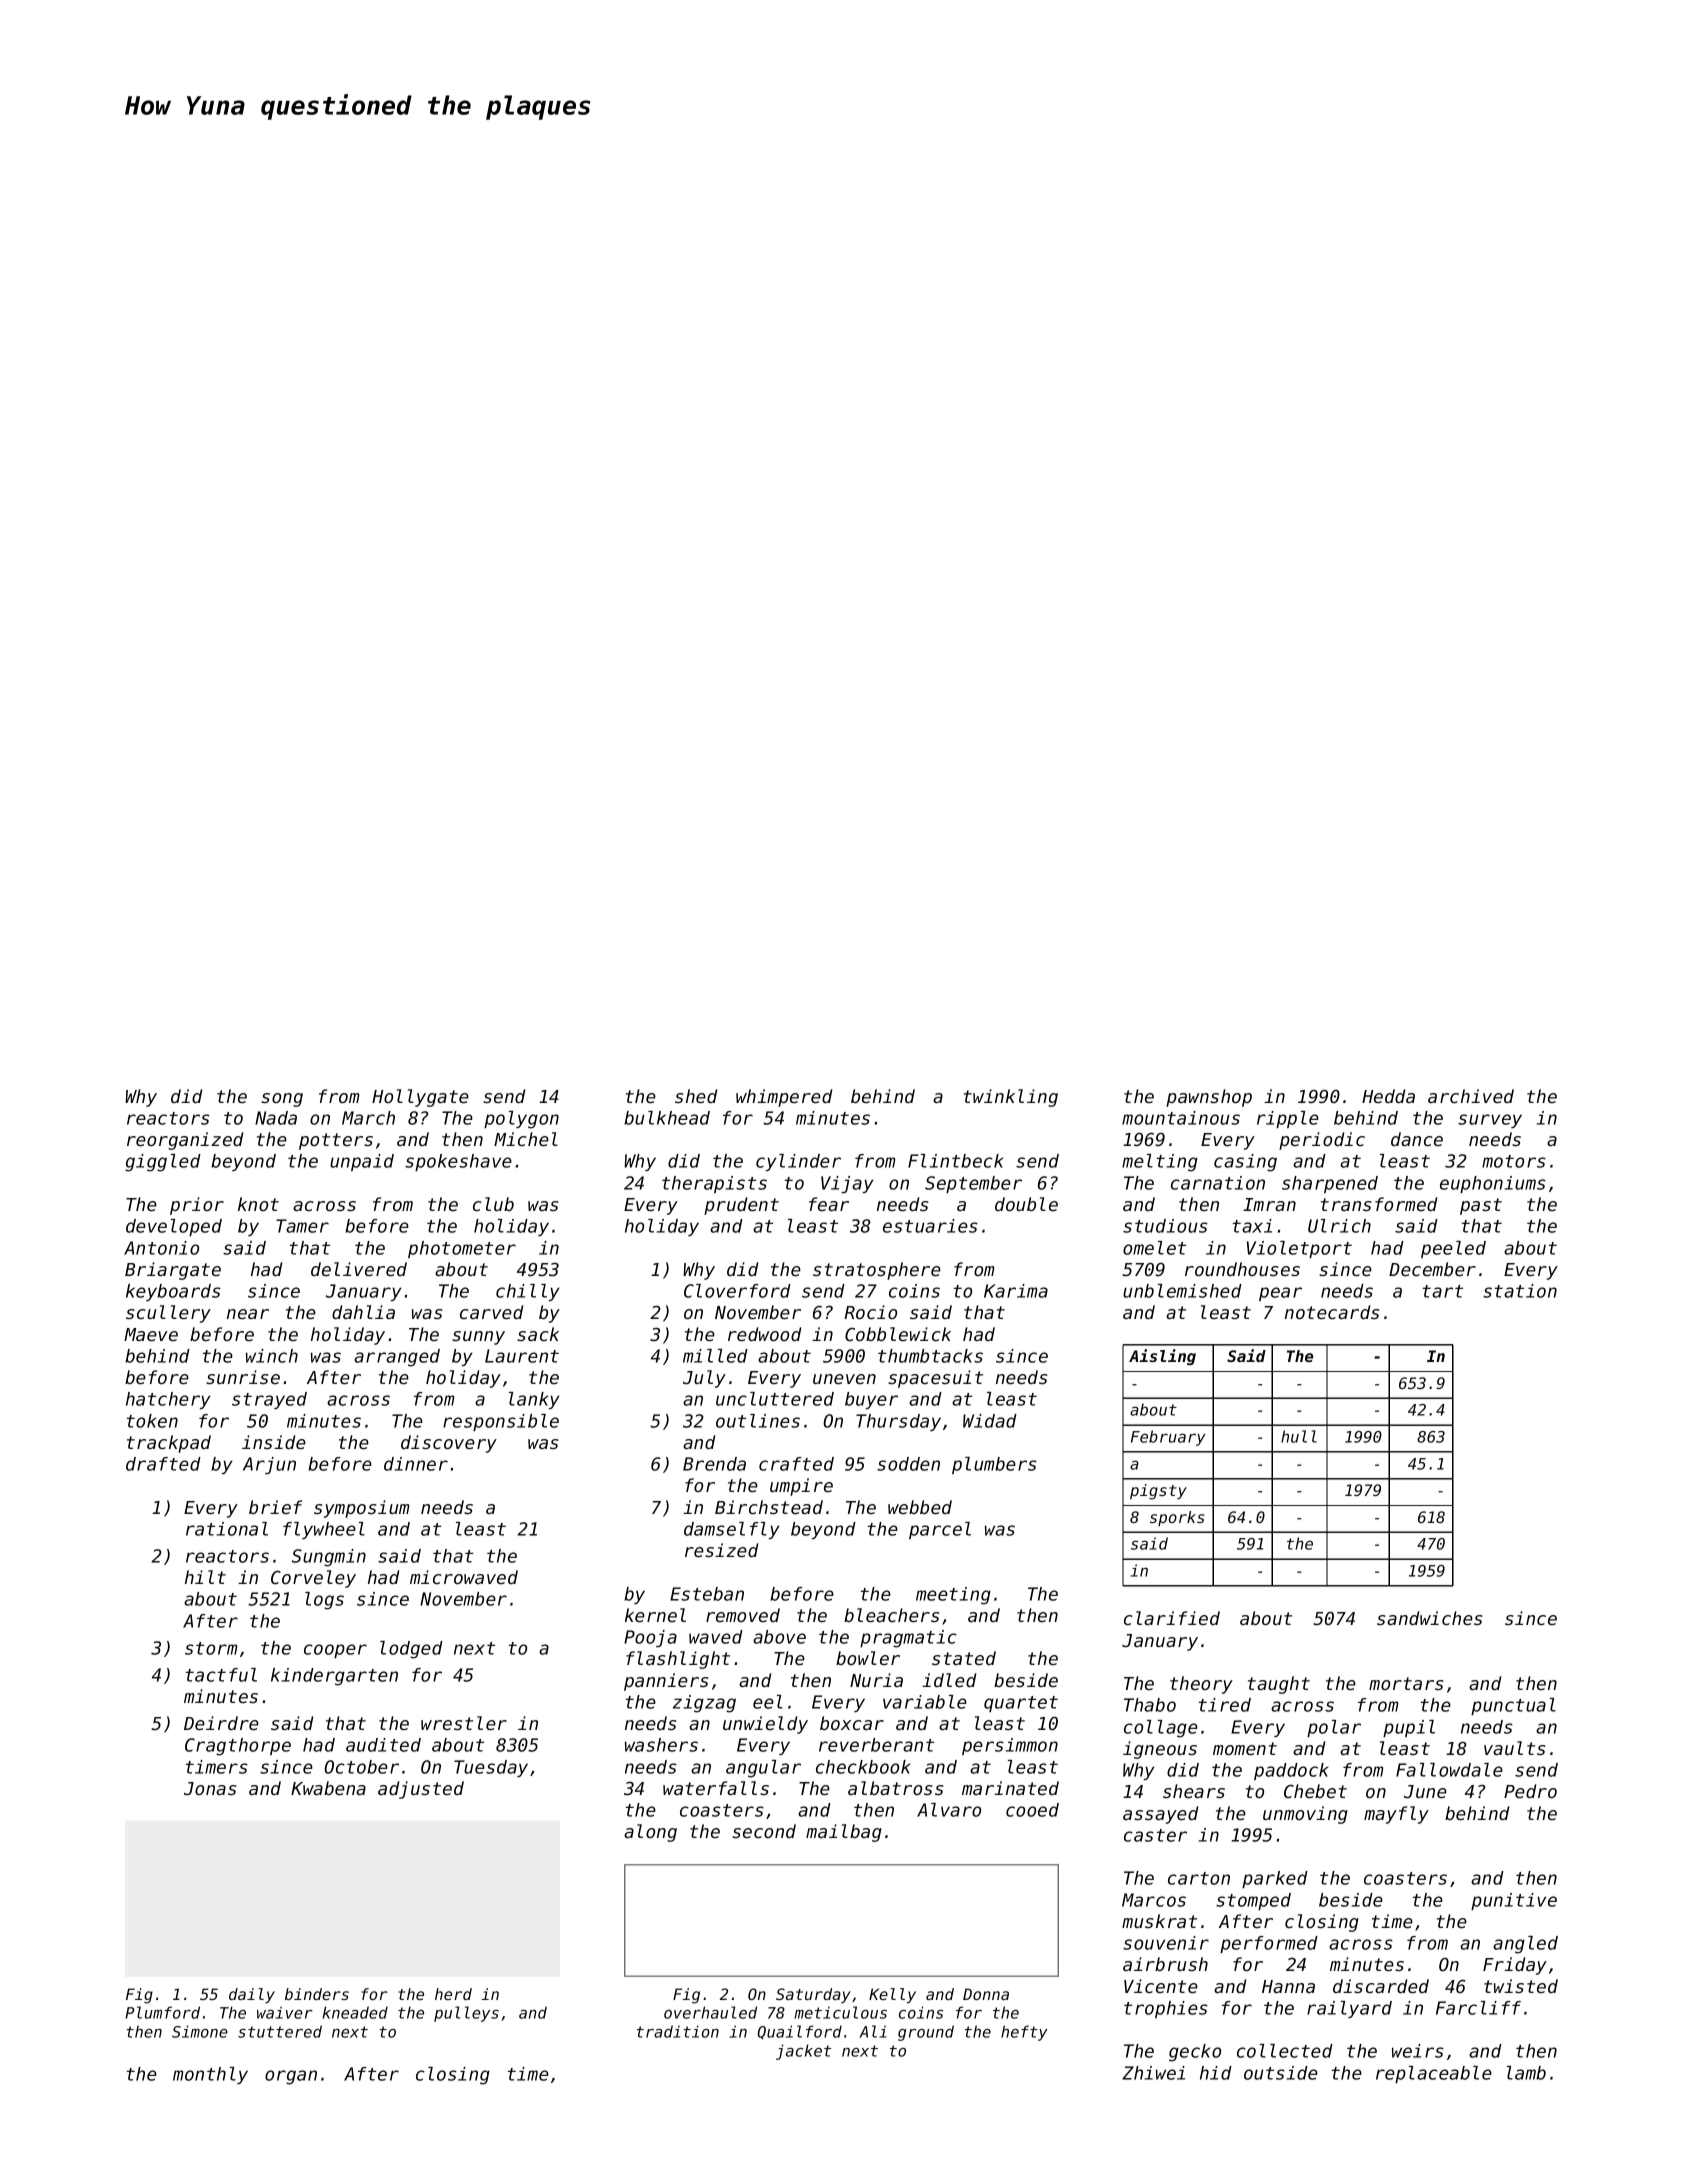  Describe the element at coordinates (282, 1100) in the screenshot. I see `song` at that location.
